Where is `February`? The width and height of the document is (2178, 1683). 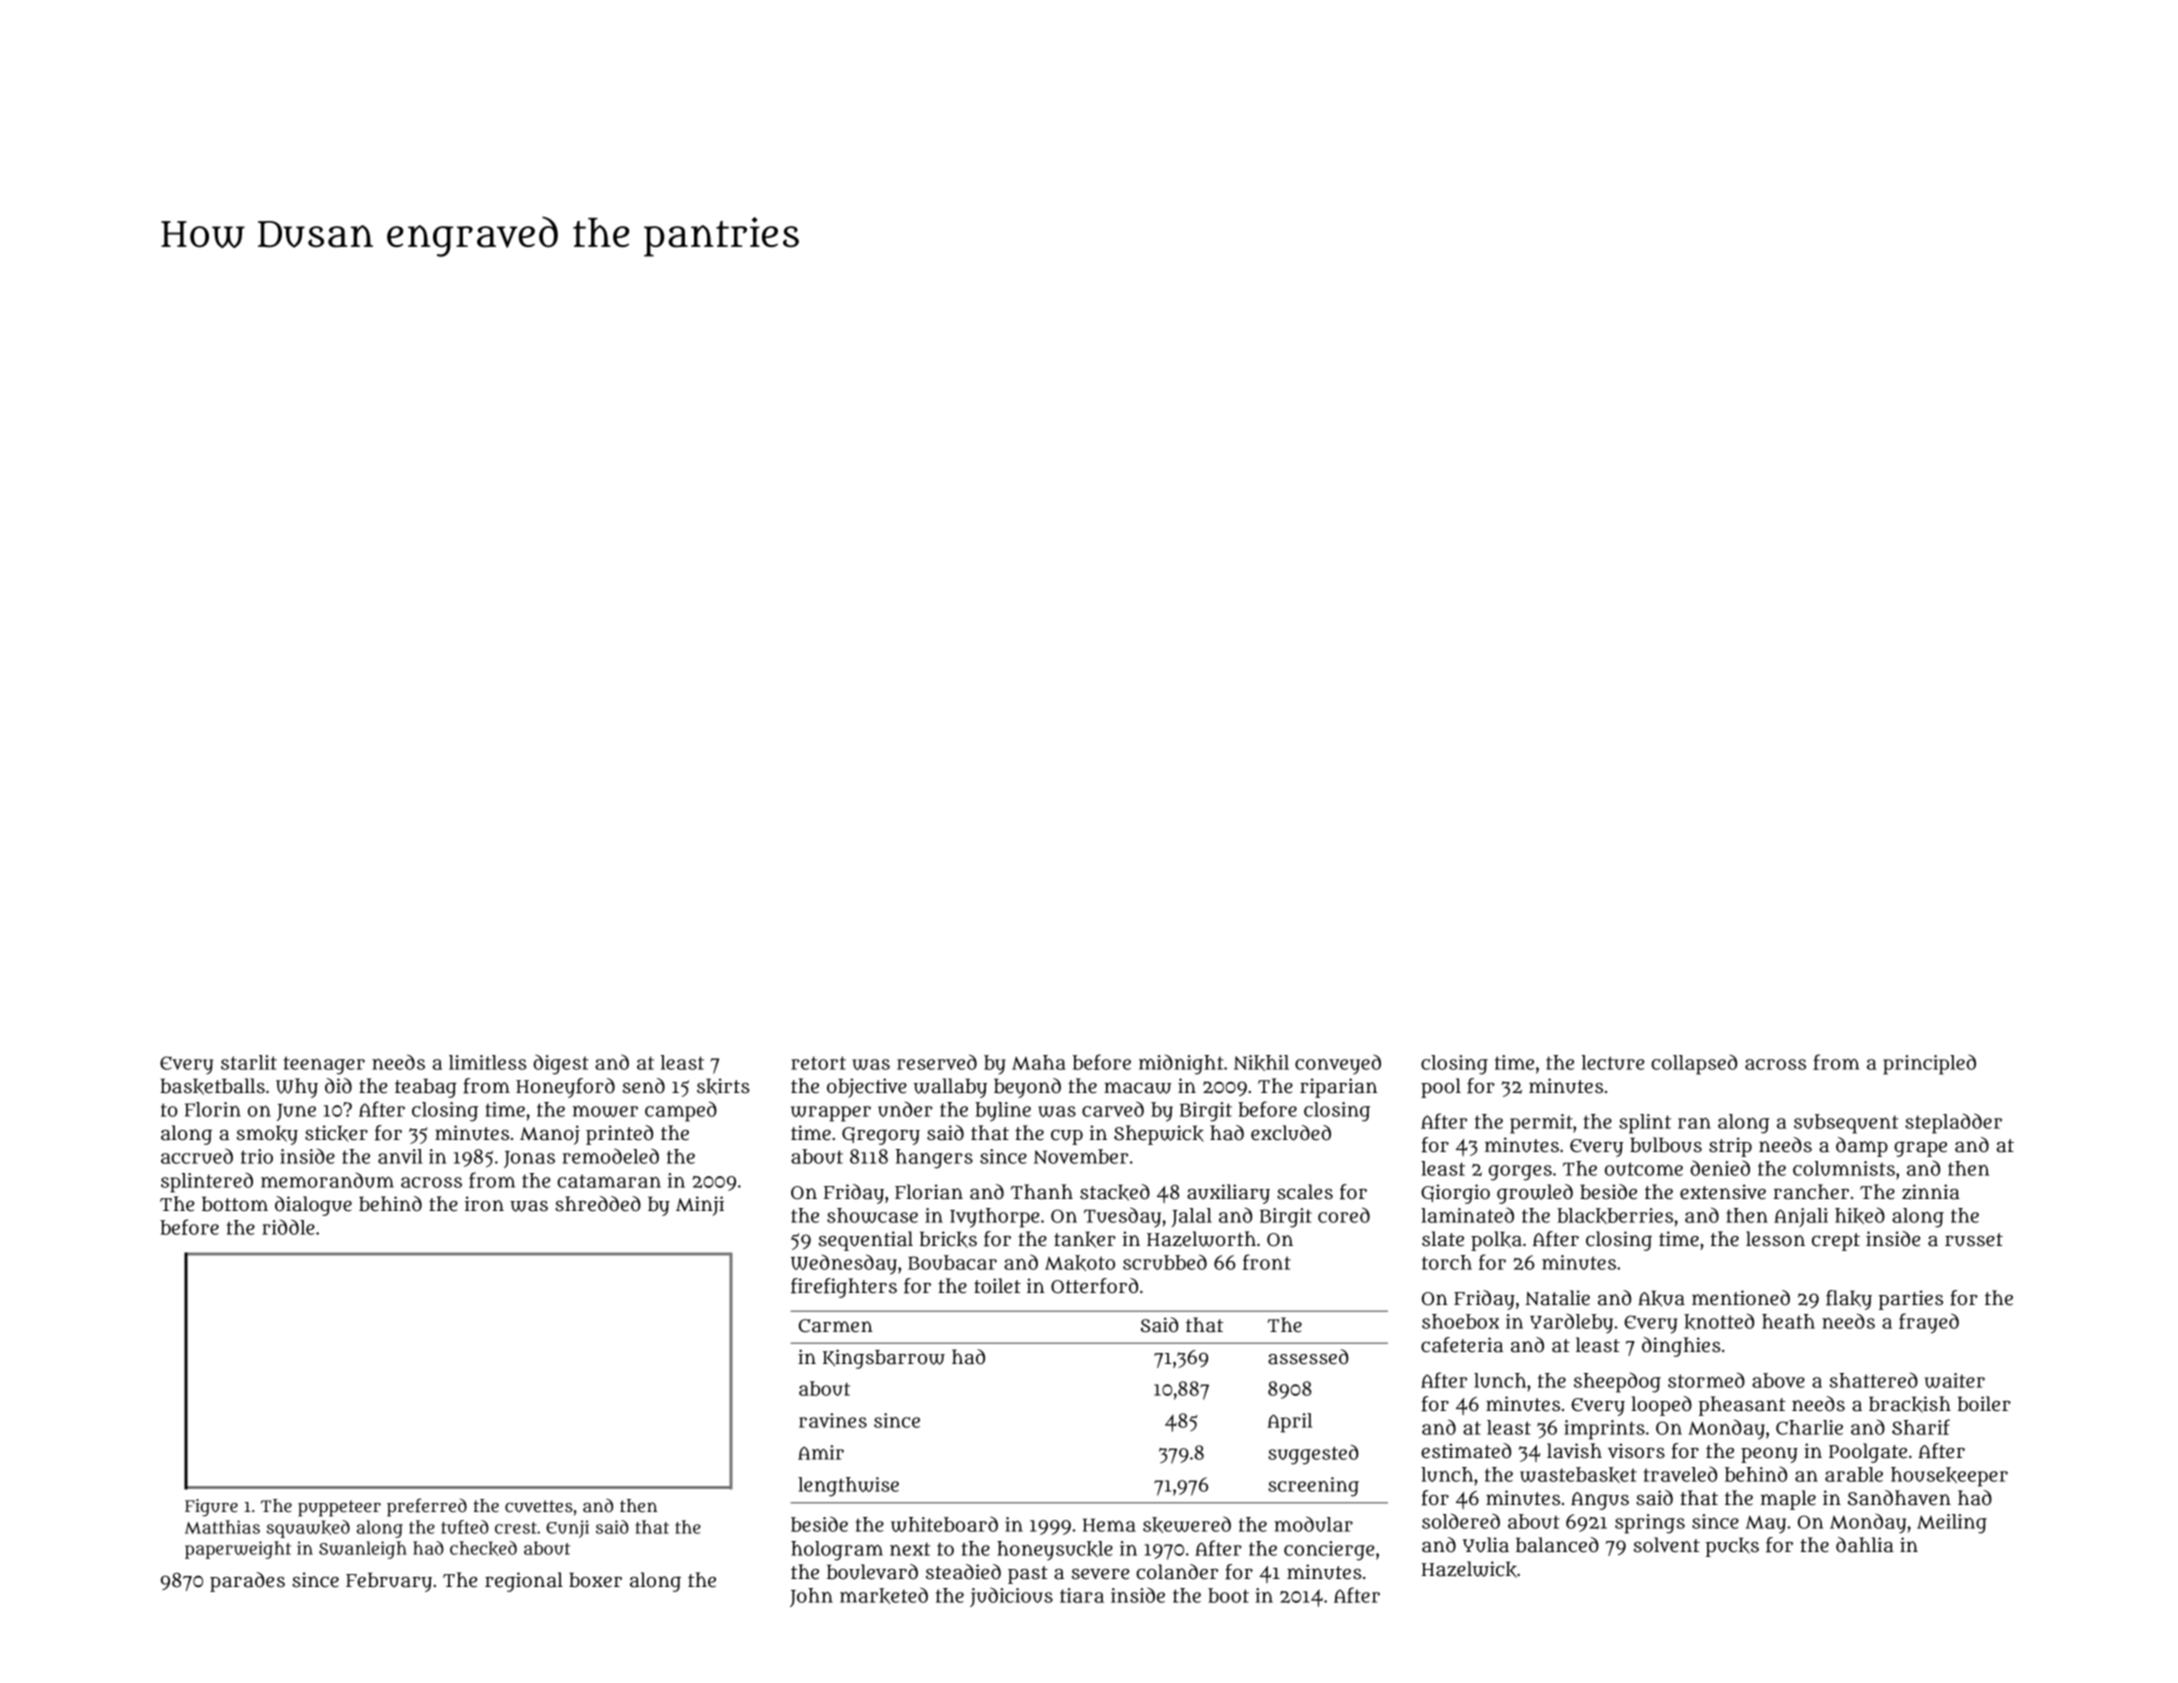 February is located at coordinates (389, 1582).
